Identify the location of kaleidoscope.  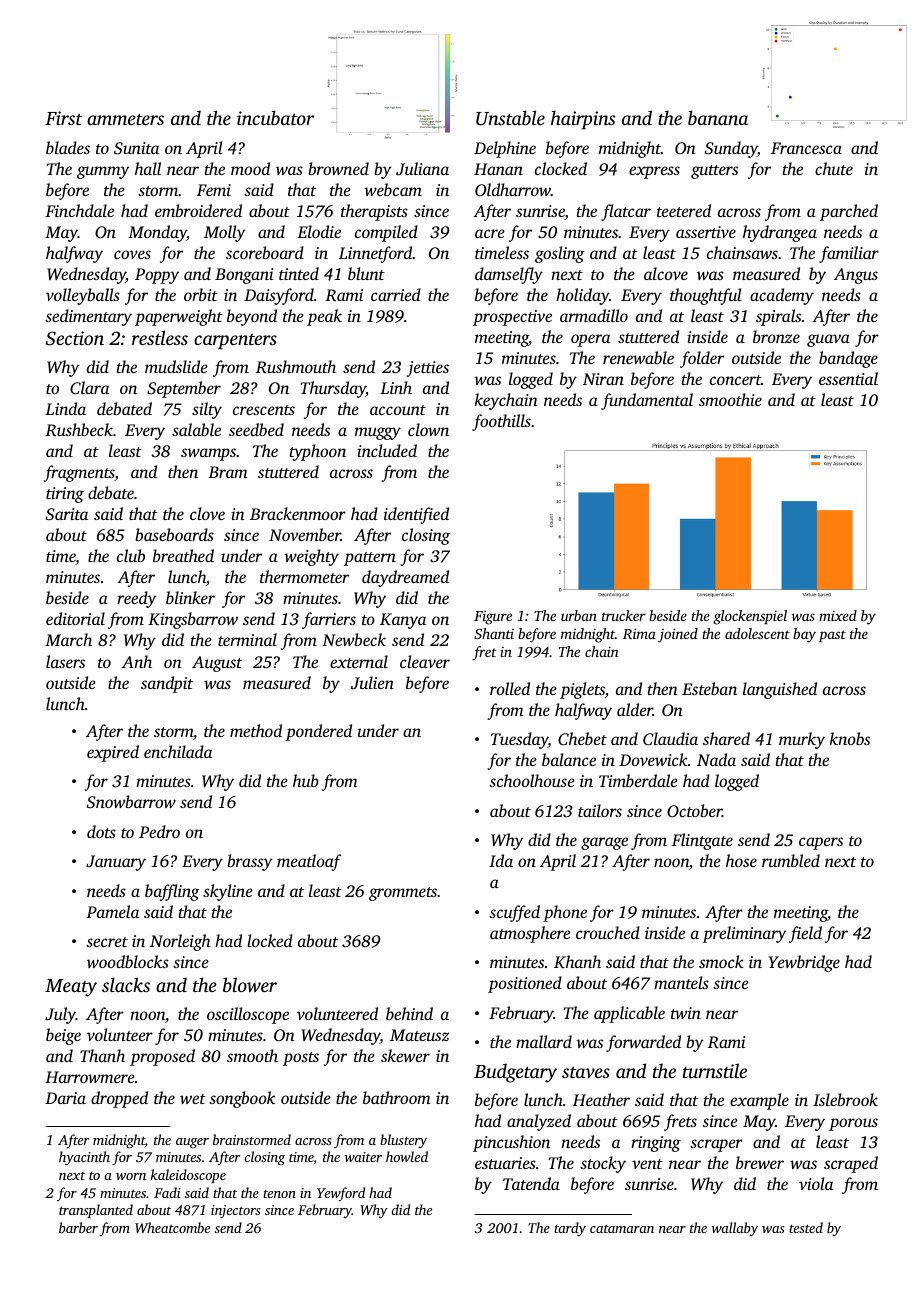
(188, 1176).
